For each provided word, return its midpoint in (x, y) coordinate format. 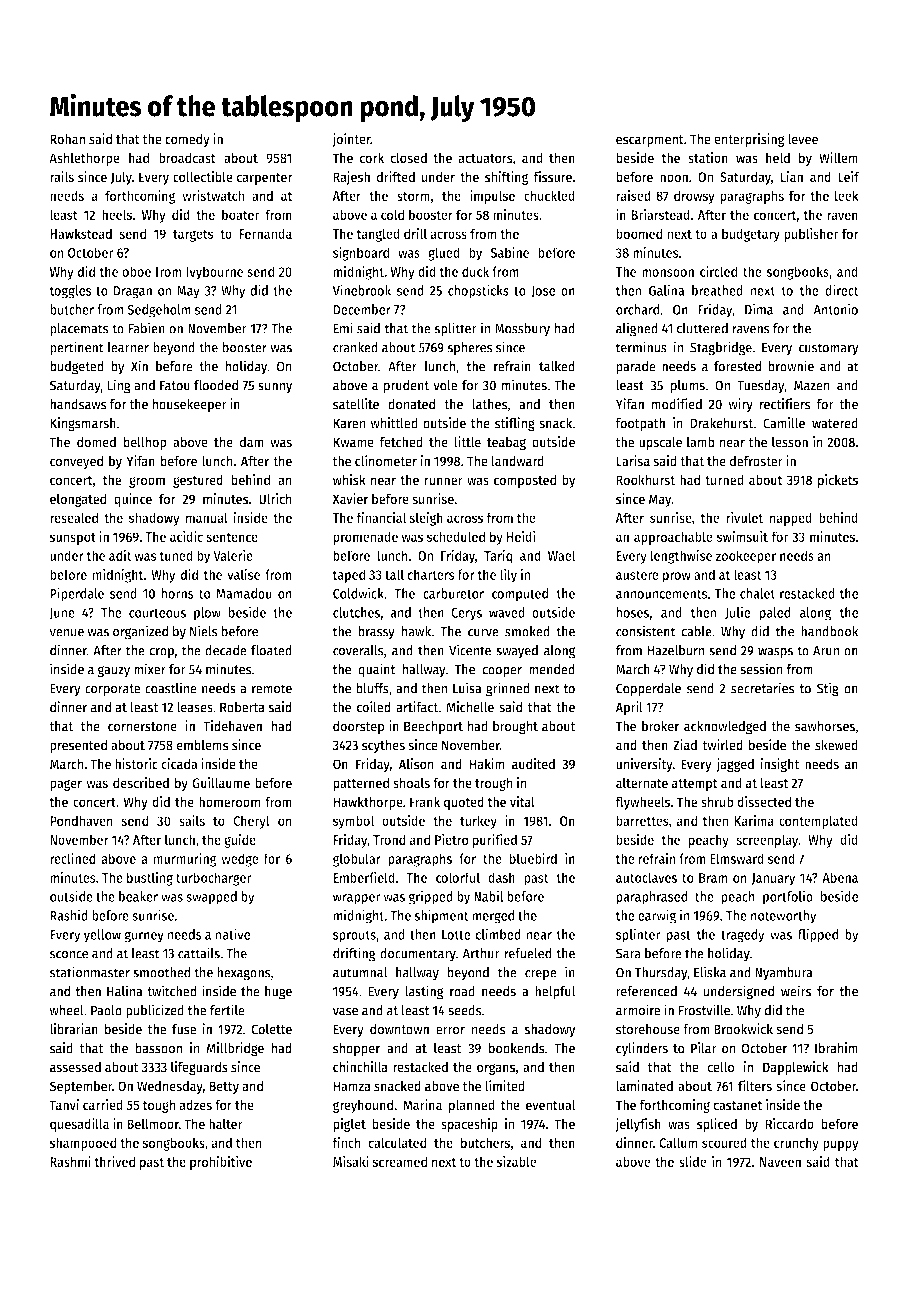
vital (522, 801)
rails (62, 176)
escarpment (650, 141)
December (362, 309)
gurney (144, 937)
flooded (216, 385)
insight (780, 765)
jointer (351, 140)
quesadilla (79, 1125)
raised (633, 195)
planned (472, 1106)
